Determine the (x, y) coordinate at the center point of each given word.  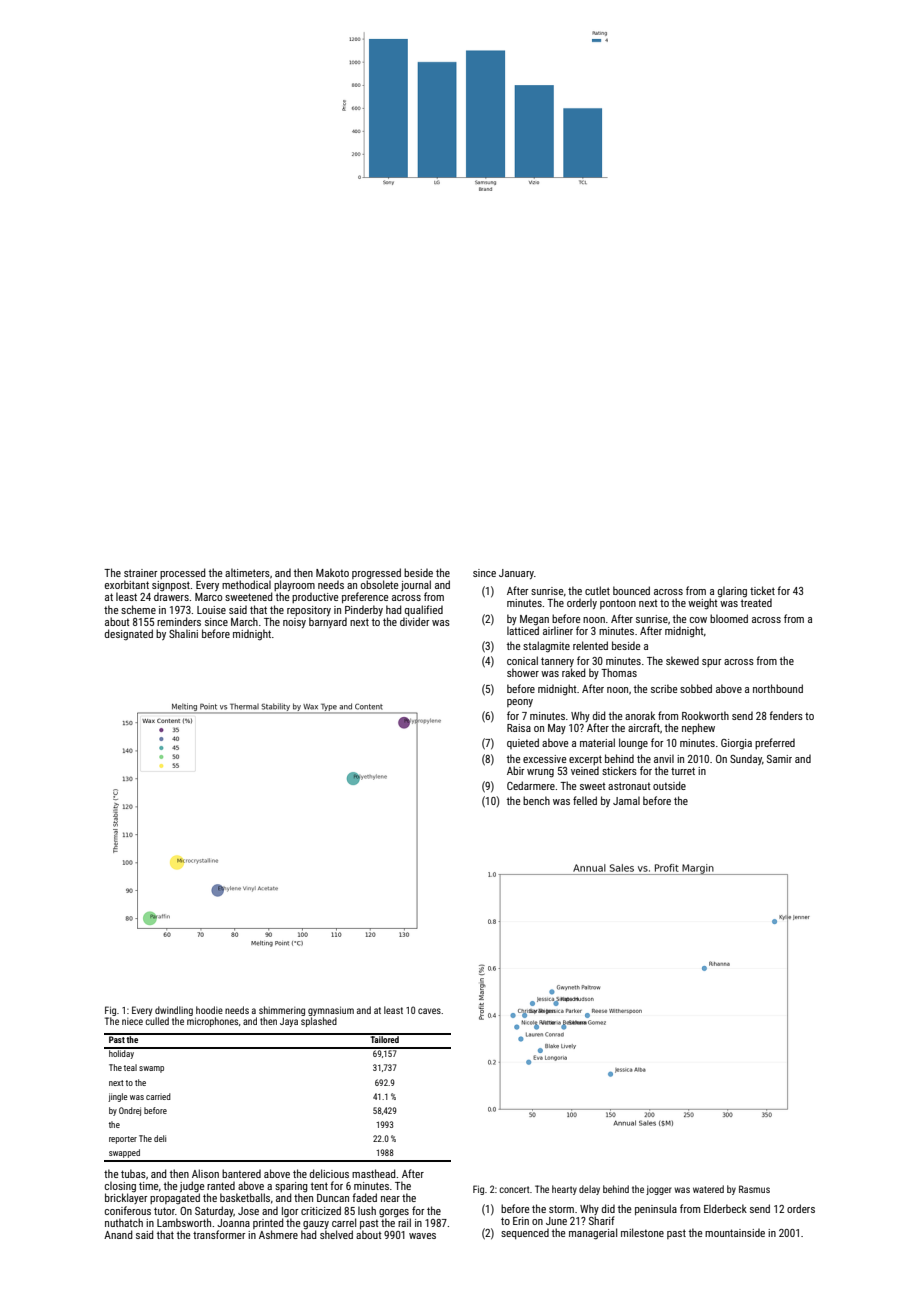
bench (536, 800)
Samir (779, 759)
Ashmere (278, 1234)
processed (182, 573)
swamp (151, 1069)
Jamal (626, 800)
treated (756, 603)
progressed (376, 573)
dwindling (174, 1011)
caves (429, 1011)
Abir (515, 770)
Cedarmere (531, 785)
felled (585, 800)
